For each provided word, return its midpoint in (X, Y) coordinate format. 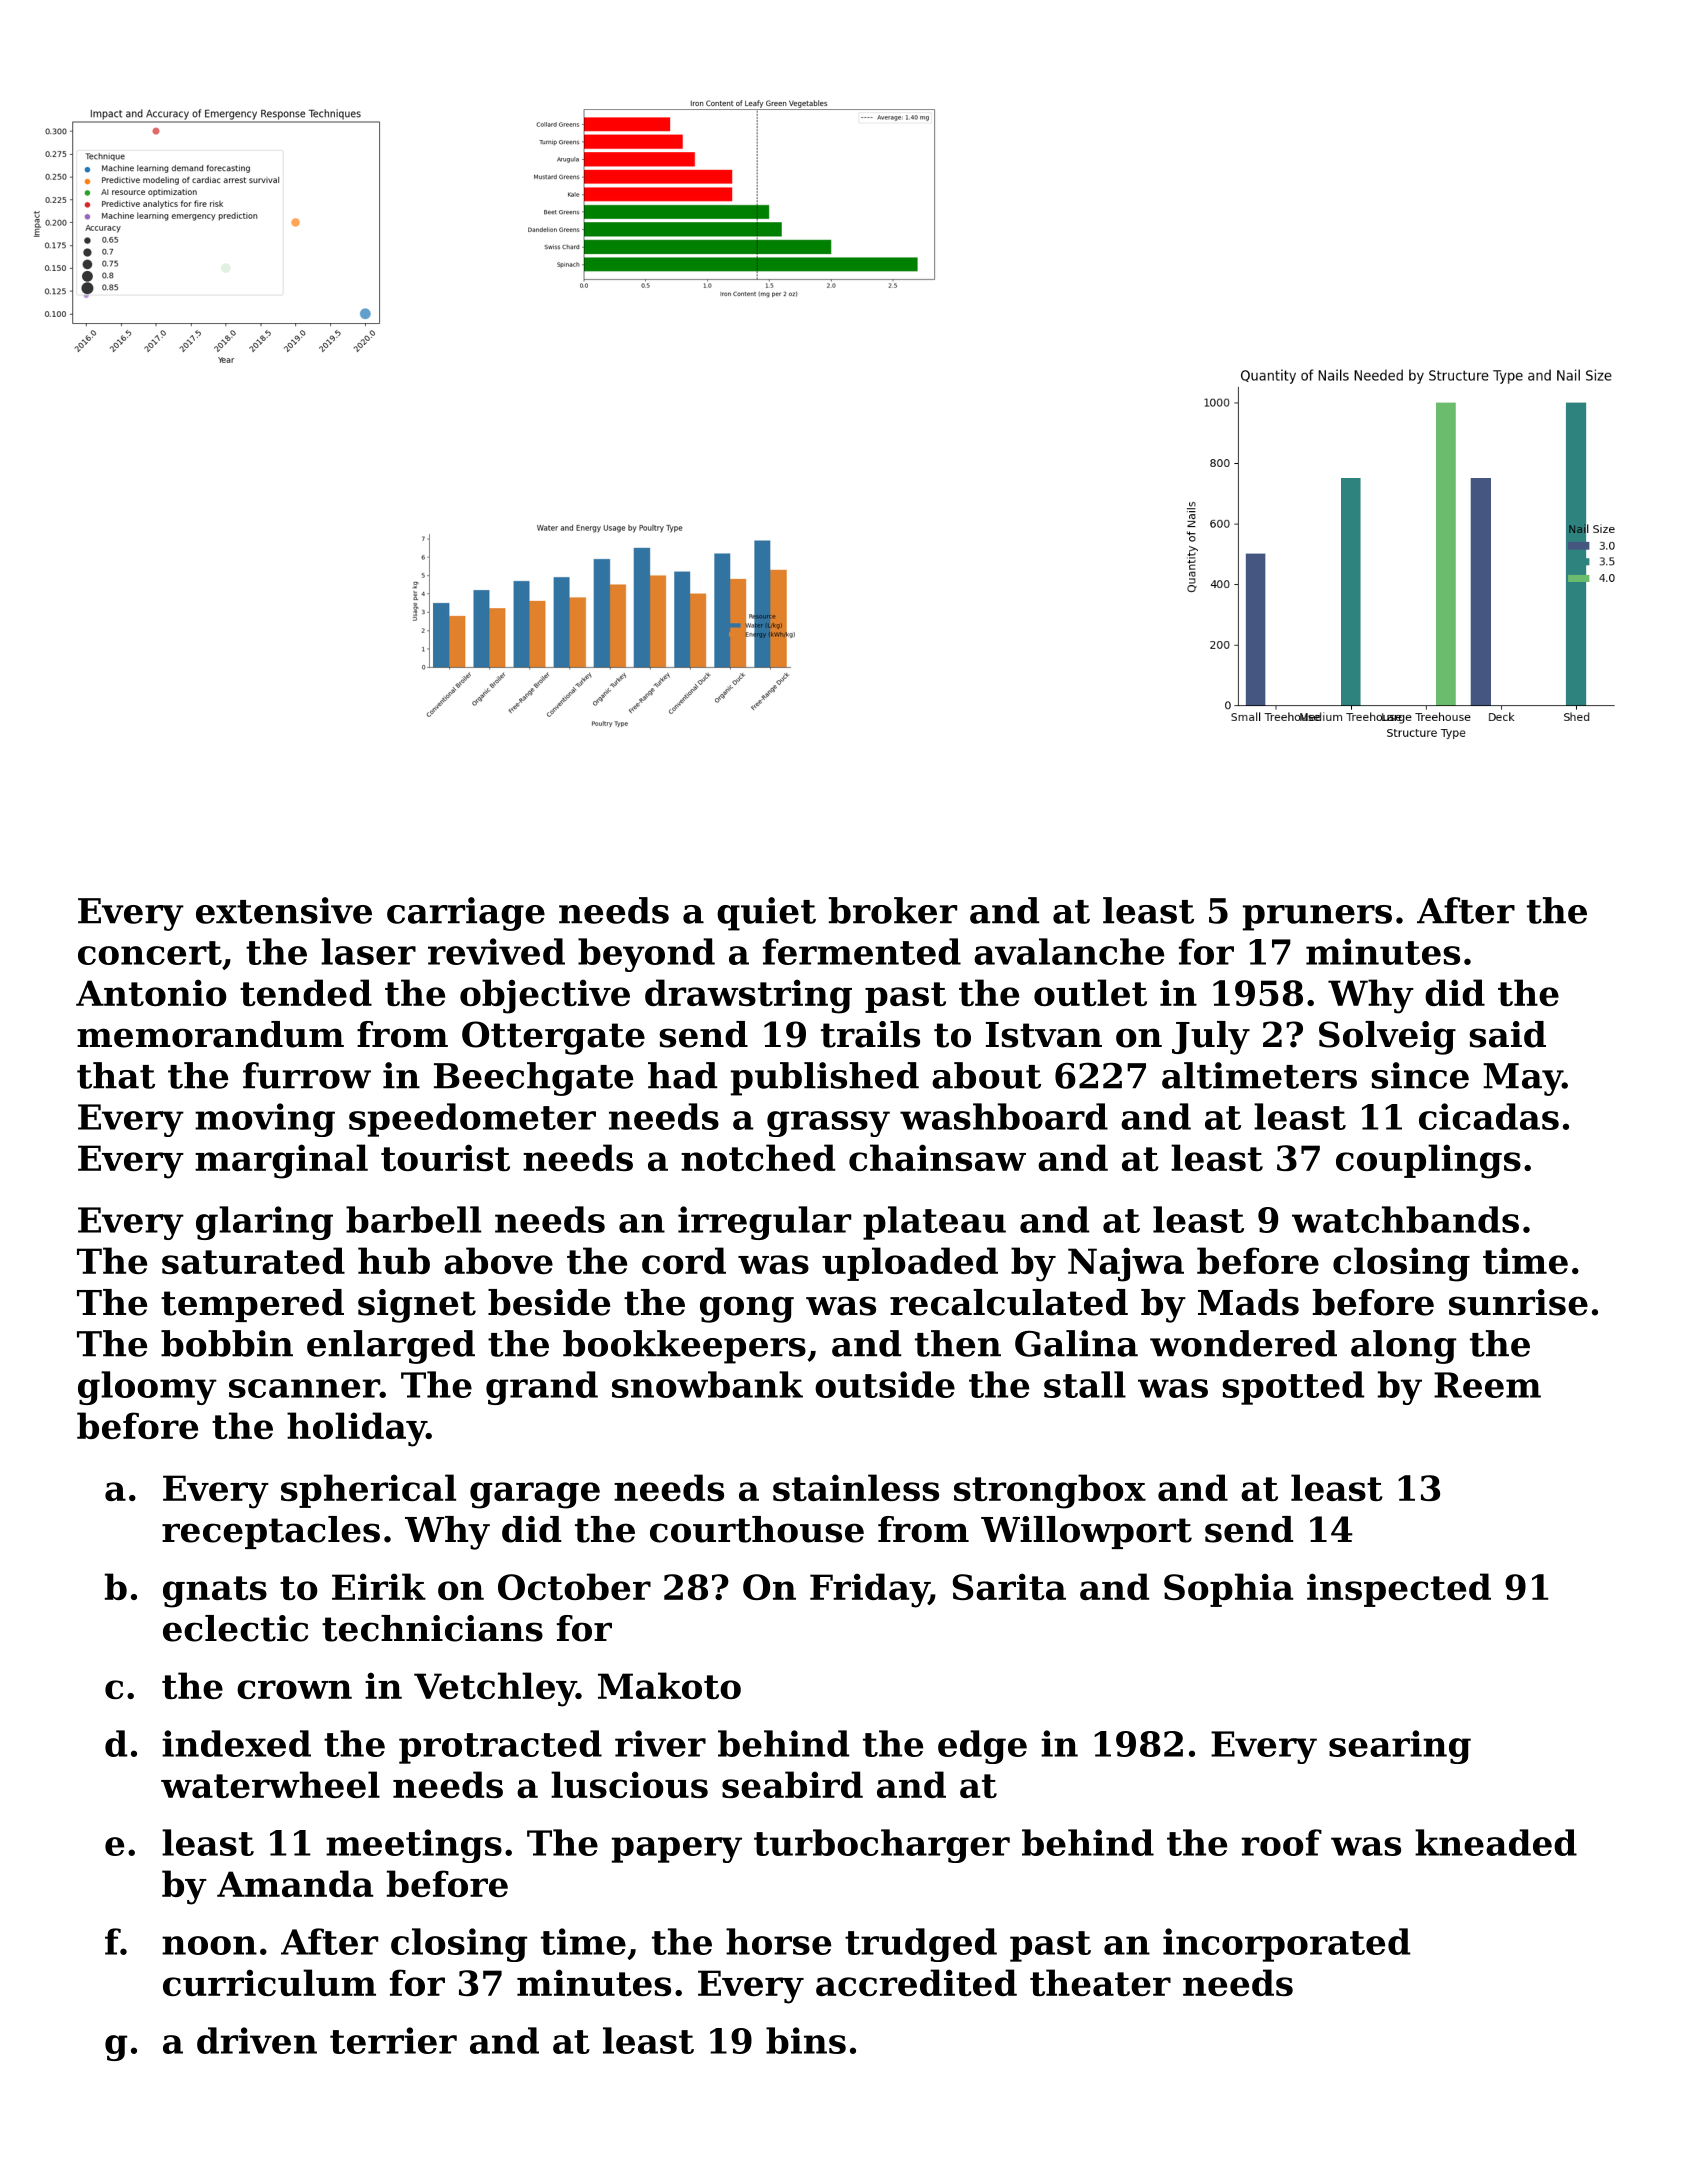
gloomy (147, 1388)
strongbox (1050, 1491)
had (682, 1075)
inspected (1399, 1590)
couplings (1428, 1161)
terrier (393, 2040)
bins (806, 2040)
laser (368, 951)
